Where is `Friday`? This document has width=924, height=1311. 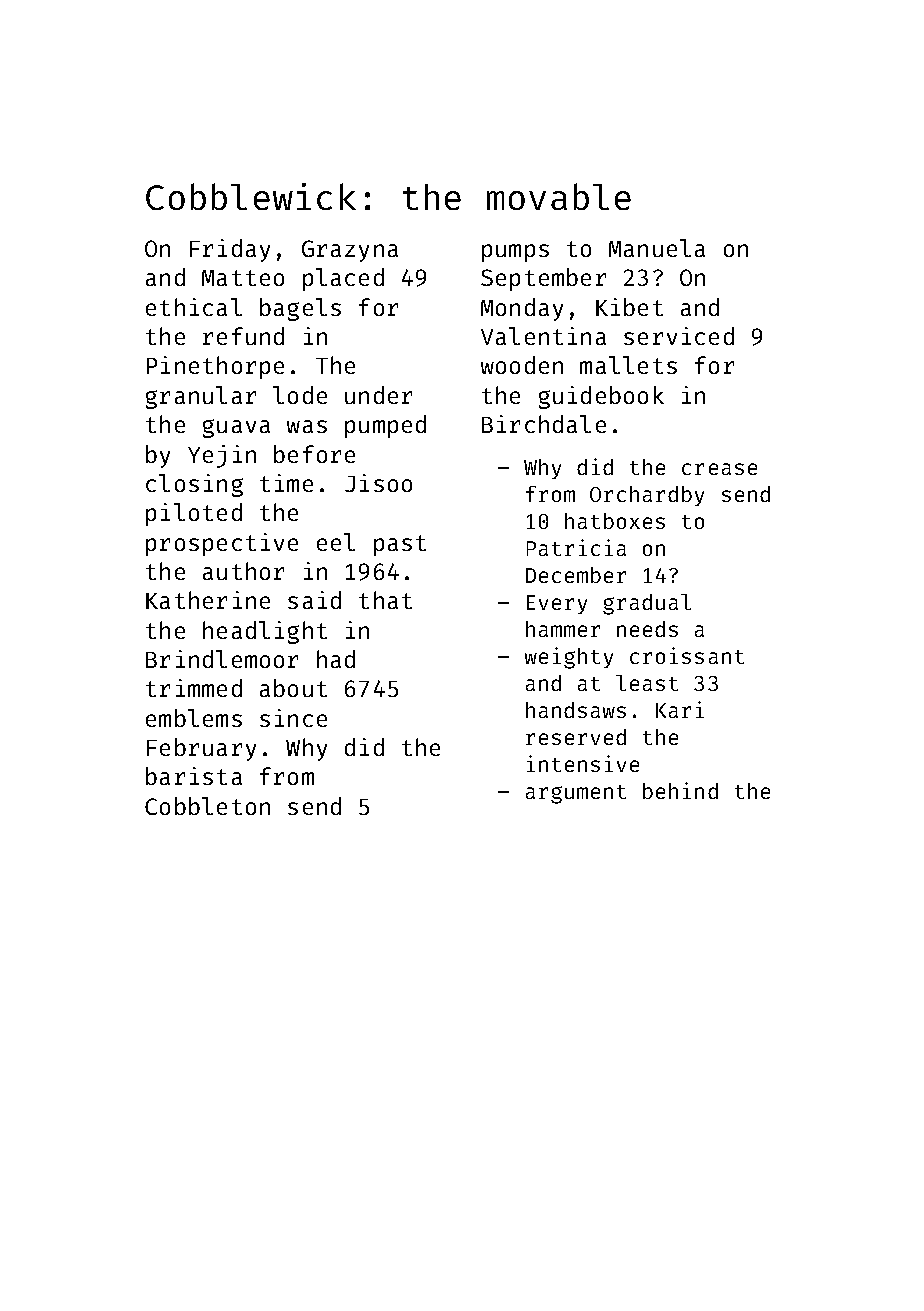 Friday is located at coordinates (230, 250).
